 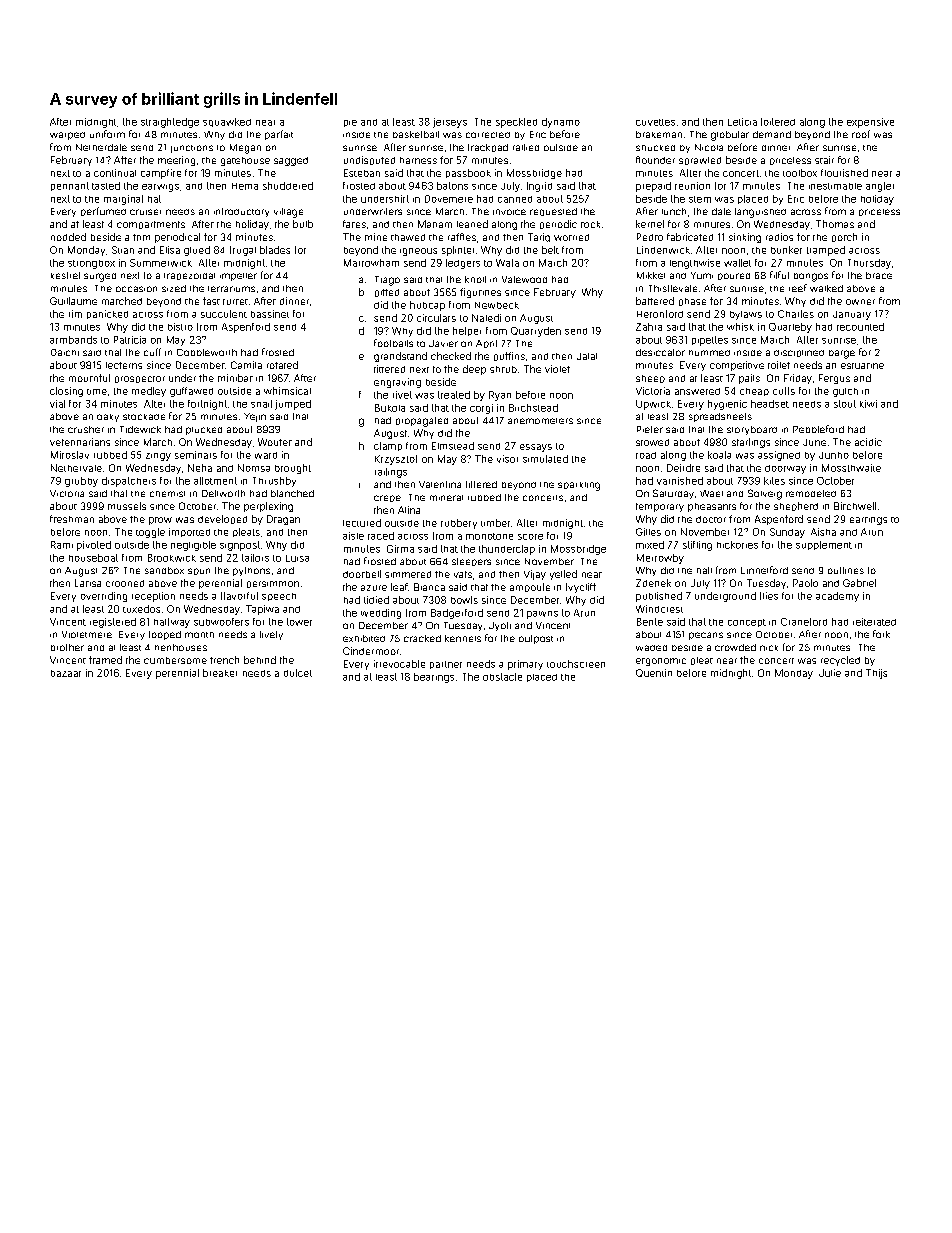 What do you see at coordinates (66, 673) in the document?
I see `bazaar` at bounding box center [66, 673].
